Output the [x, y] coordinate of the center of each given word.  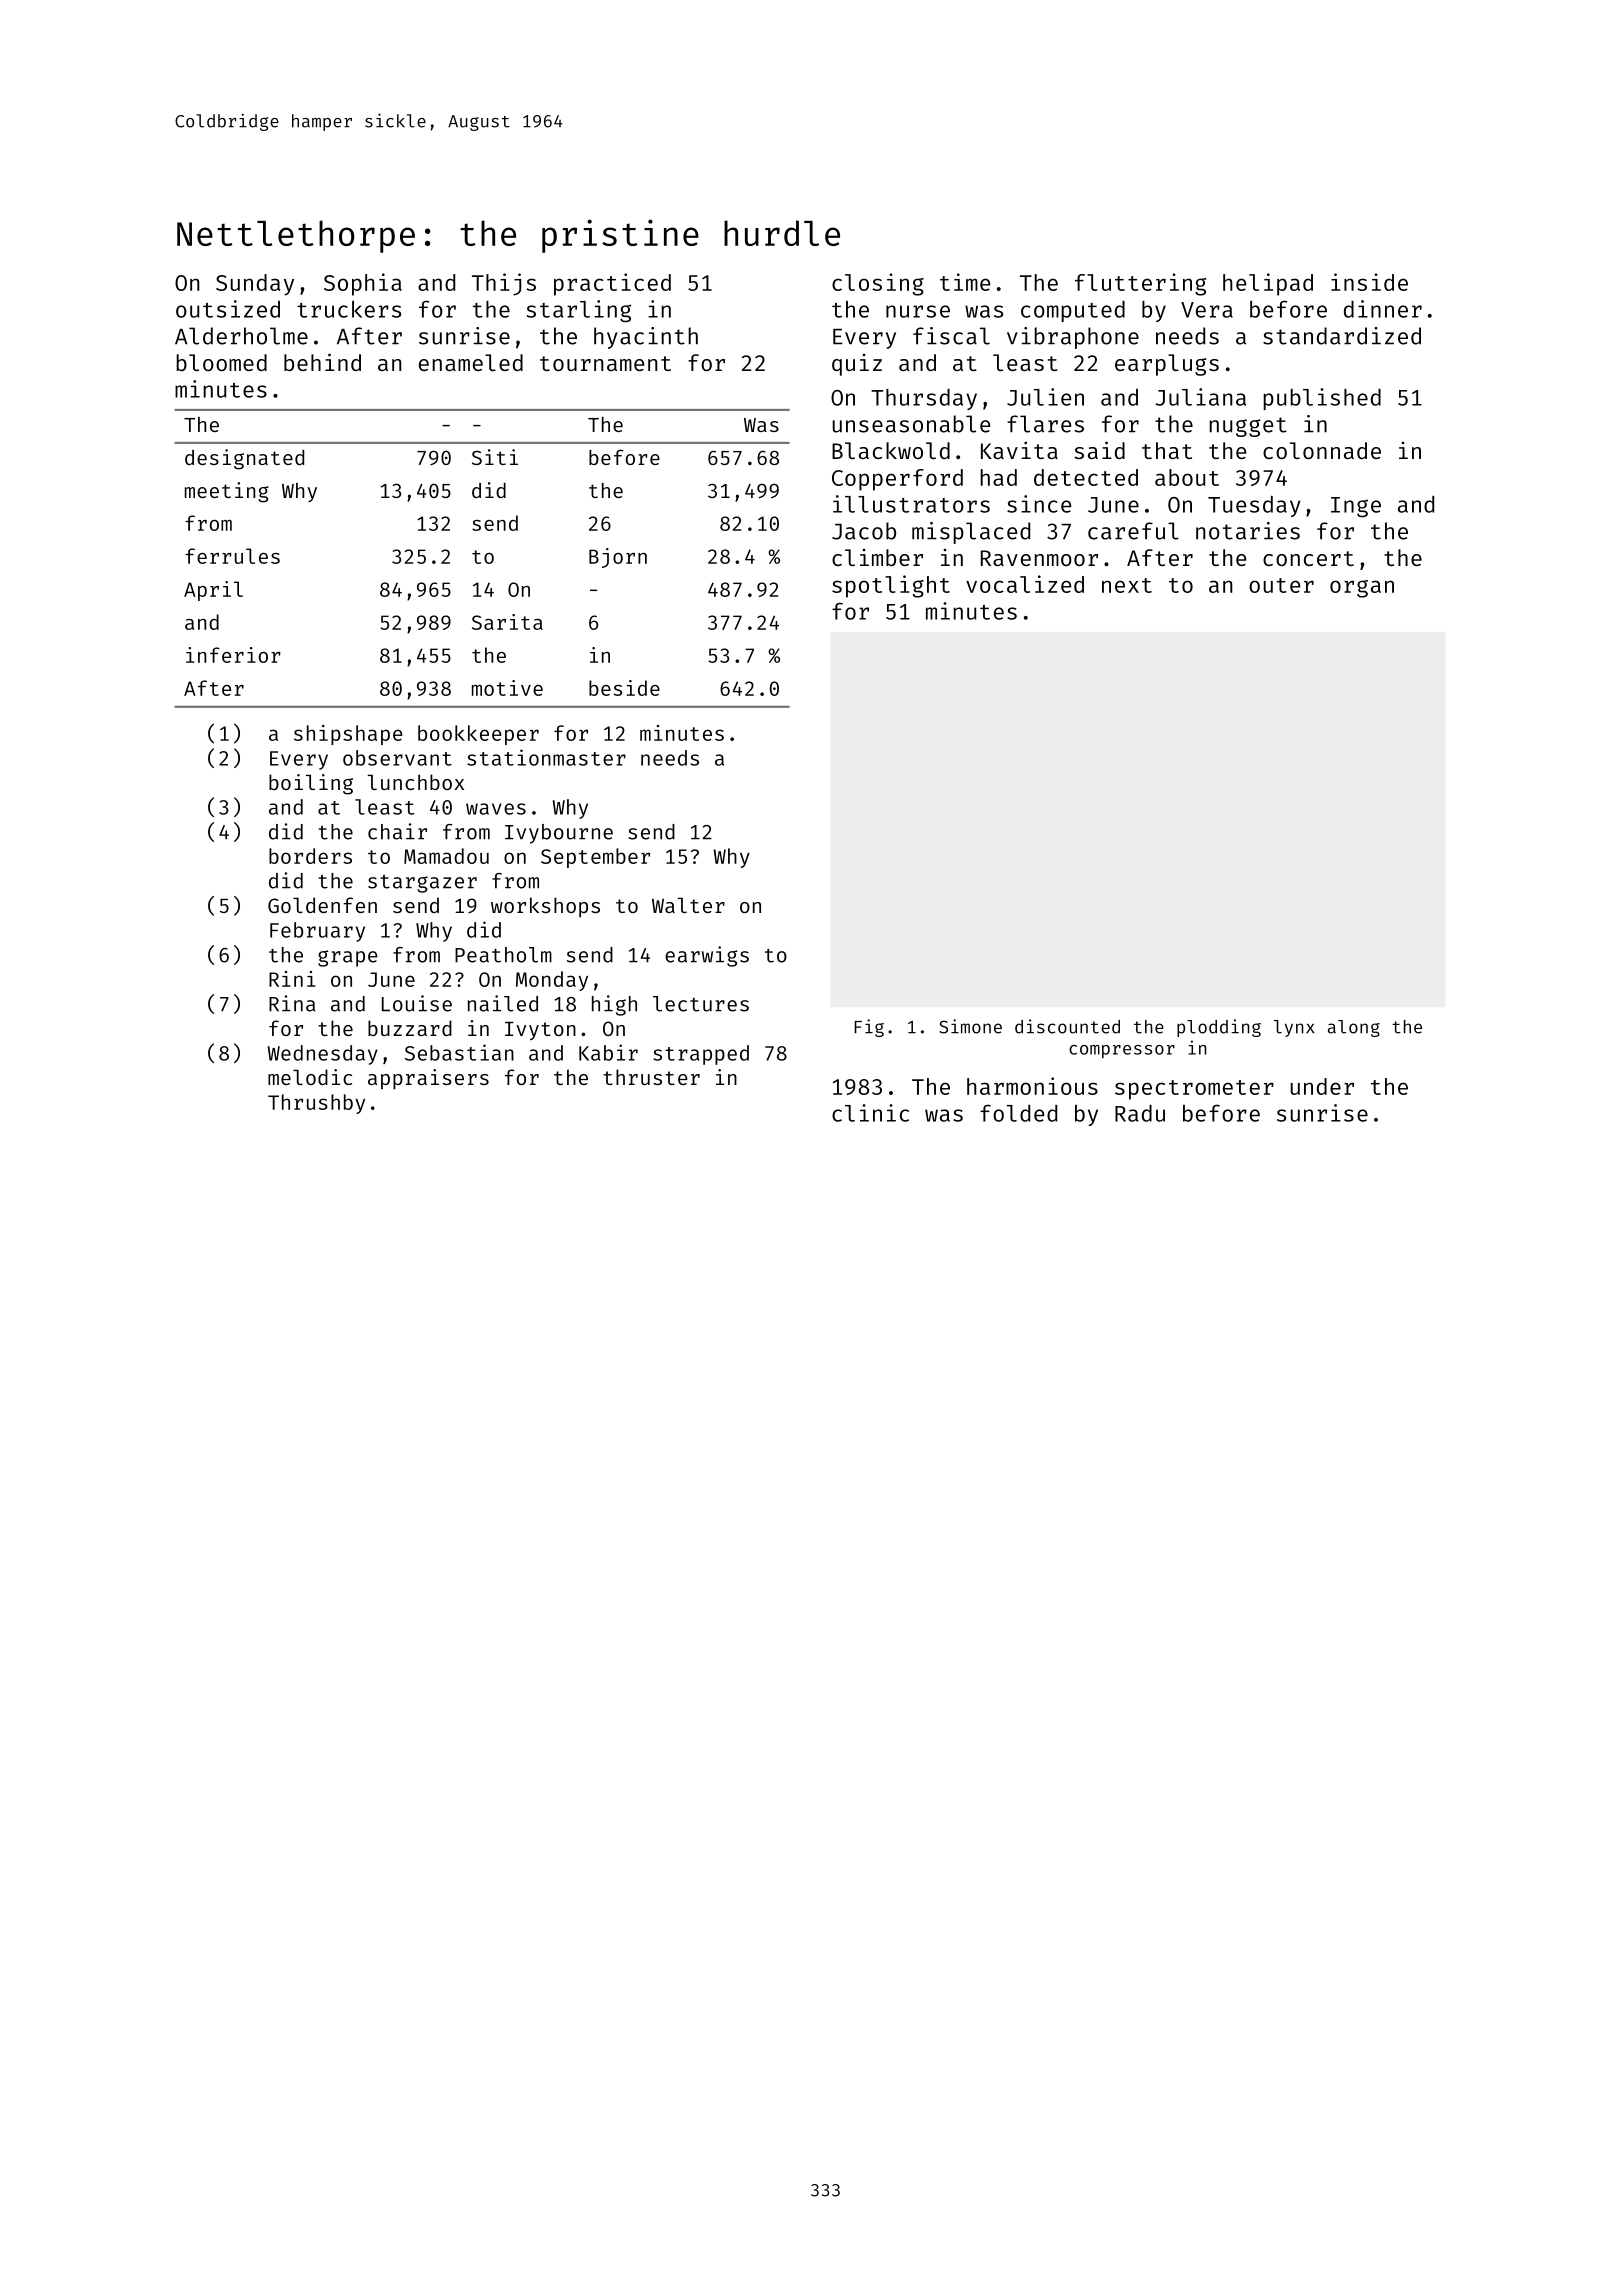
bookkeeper [478, 735]
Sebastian [459, 1052]
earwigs [707, 956]
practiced [612, 284]
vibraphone [1073, 338]
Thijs [504, 284]
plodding [1219, 1028]
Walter [688, 905]
